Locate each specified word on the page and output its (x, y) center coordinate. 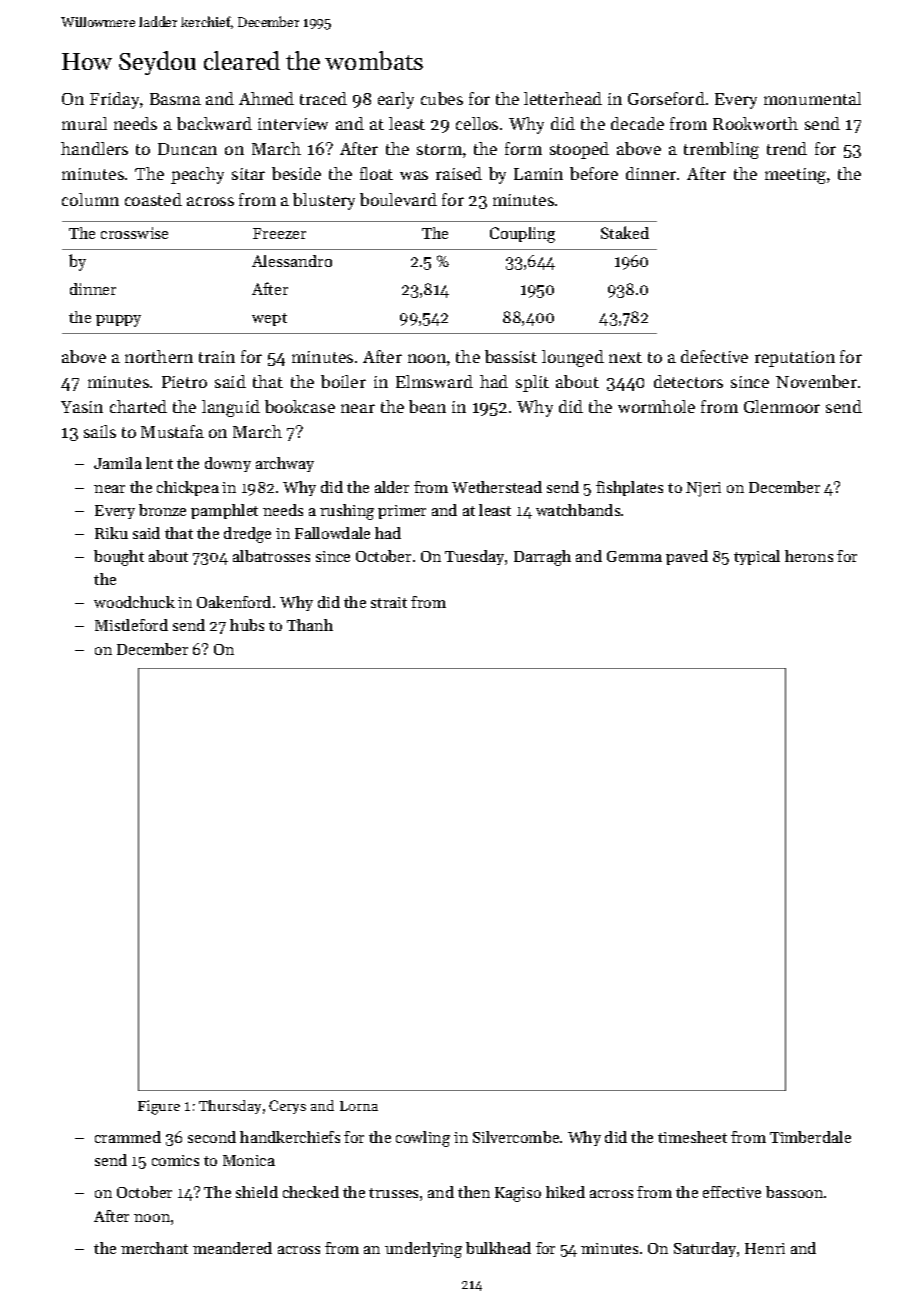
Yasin (82, 407)
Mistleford (131, 625)
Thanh (310, 625)
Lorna (359, 1106)
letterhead (563, 98)
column (90, 199)
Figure (159, 1107)
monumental (812, 98)
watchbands (578, 510)
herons (809, 556)
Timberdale (810, 1137)
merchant (154, 1248)
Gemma (634, 556)
